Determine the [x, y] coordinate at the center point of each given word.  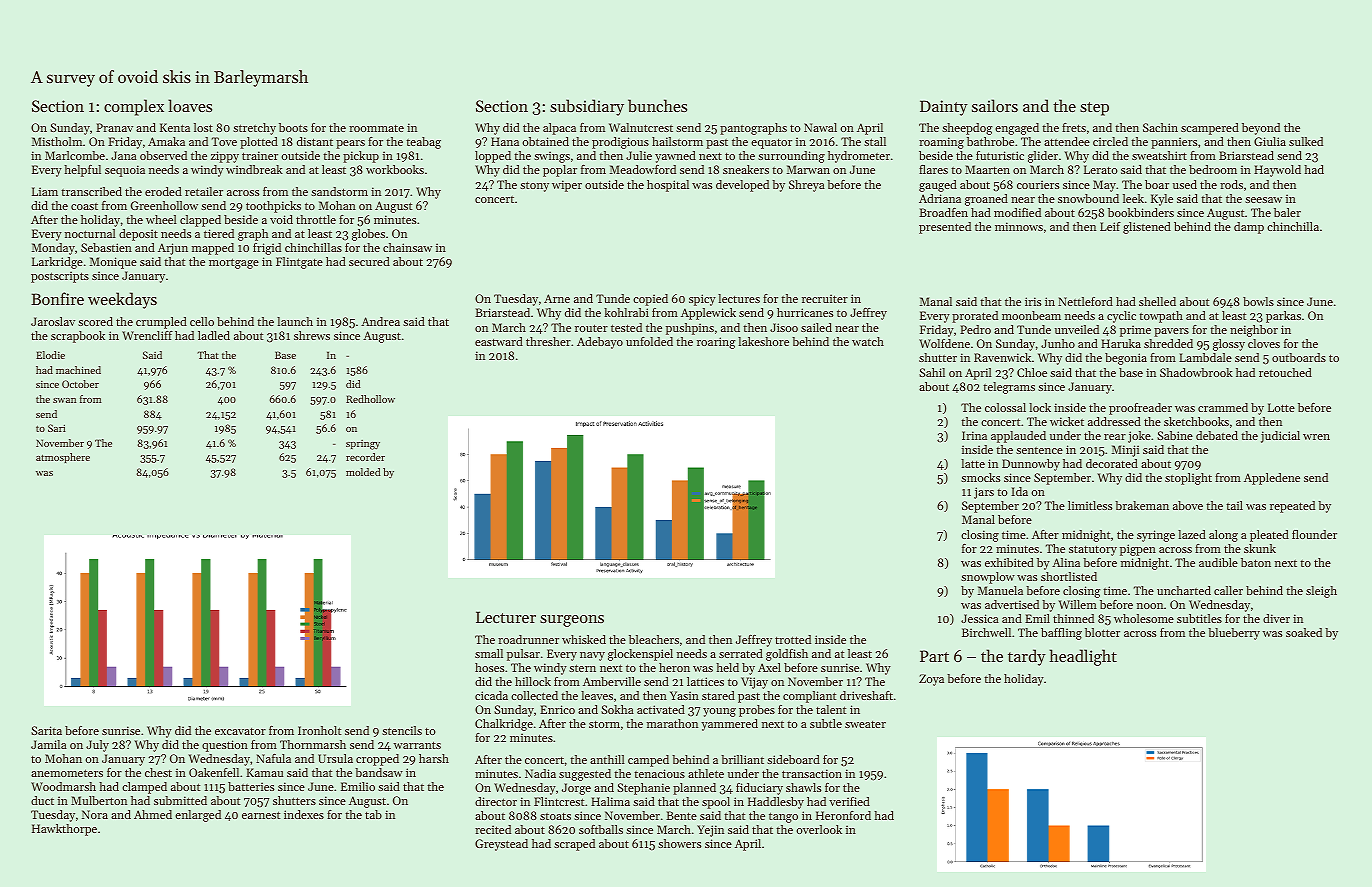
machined [78, 370]
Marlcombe [75, 155]
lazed [1192, 534]
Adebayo [600, 343]
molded [363, 472]
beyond [1261, 129]
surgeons [572, 621]
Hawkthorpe [64, 830]
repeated [1292, 507]
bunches [657, 105]
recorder [365, 457]
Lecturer [506, 617]
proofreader [1140, 409]
